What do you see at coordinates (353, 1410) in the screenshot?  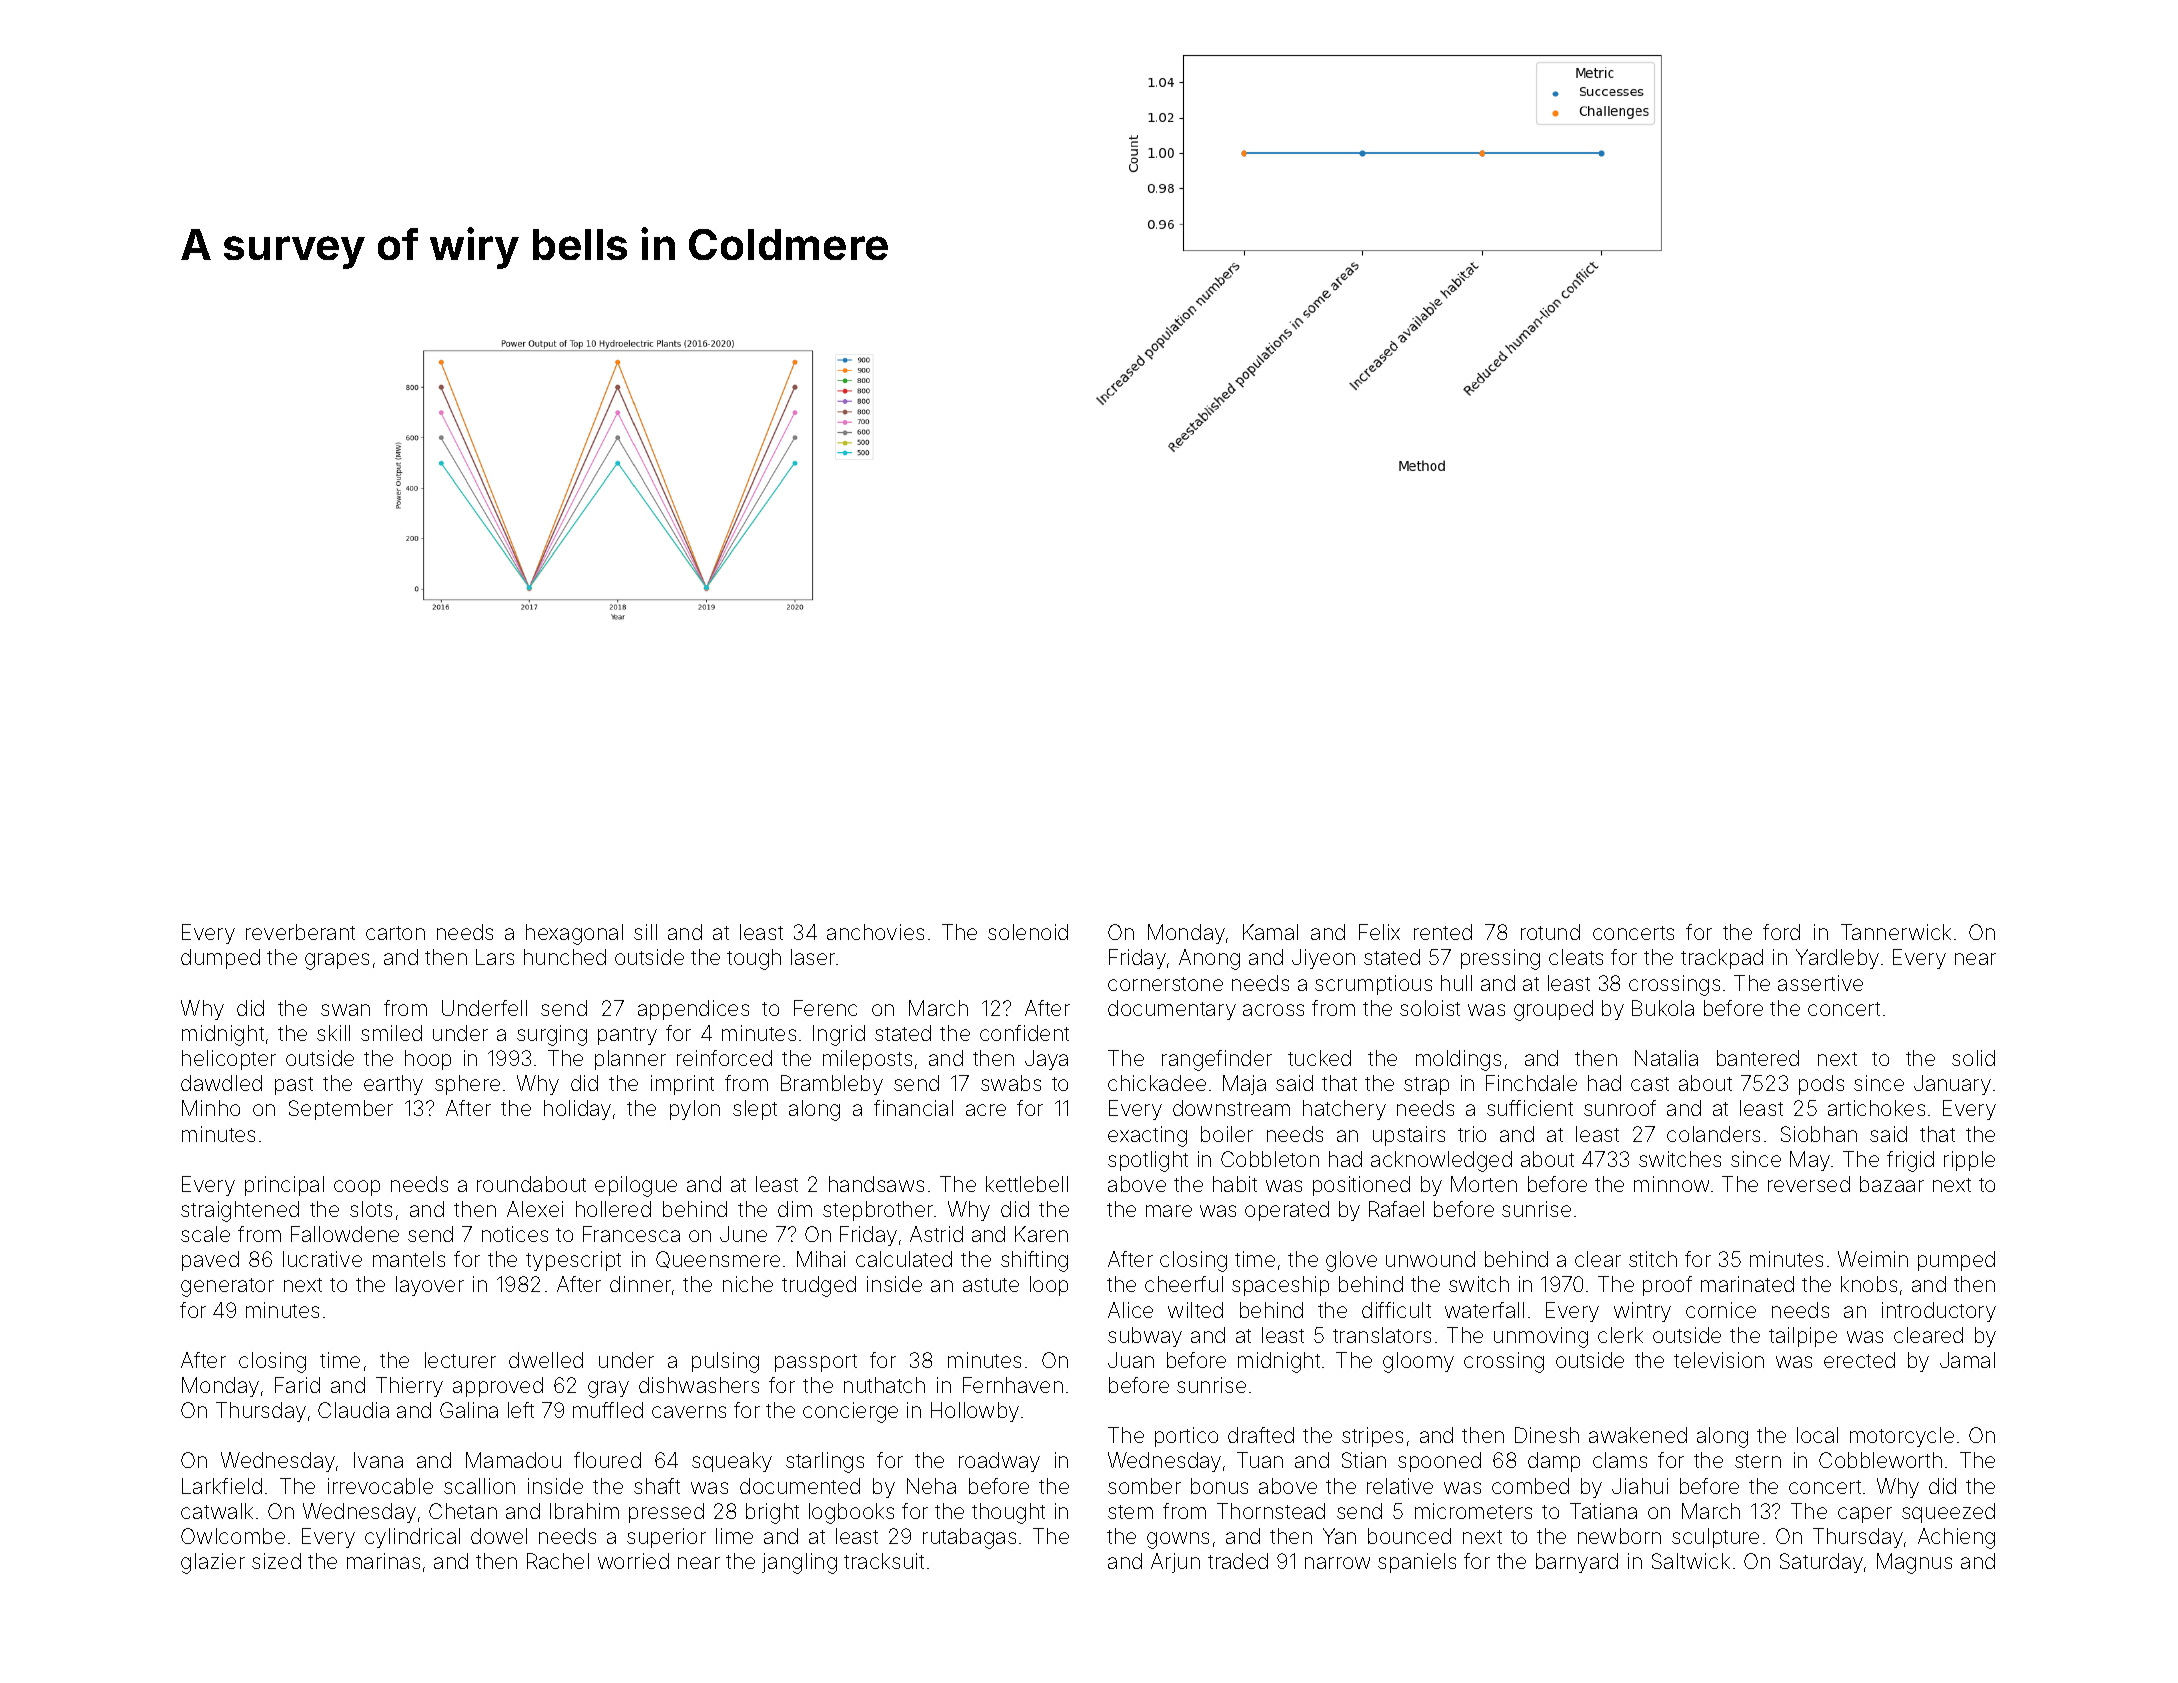 I see `Claudia` at bounding box center [353, 1410].
